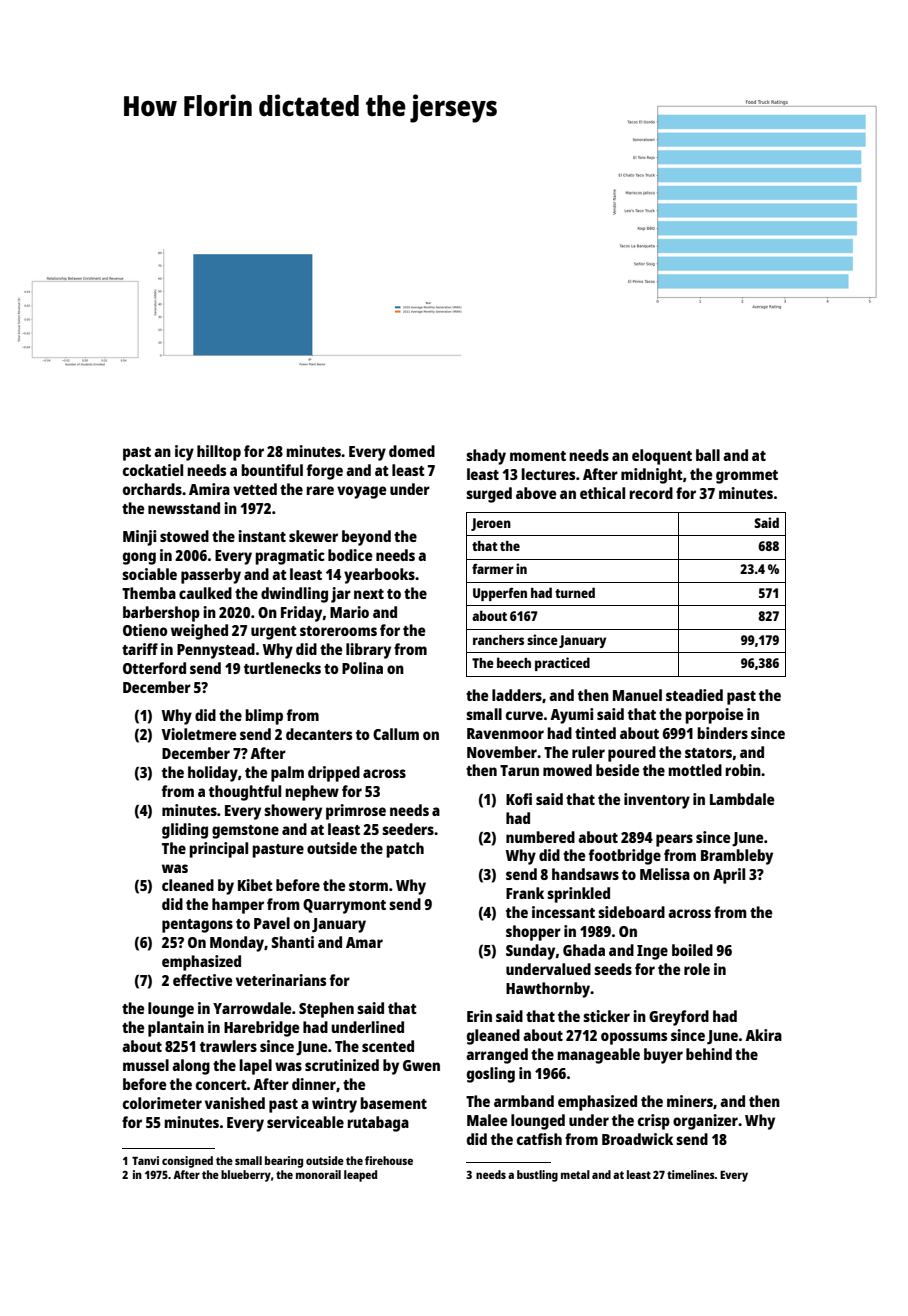  I want to click on icy, so click(184, 453).
